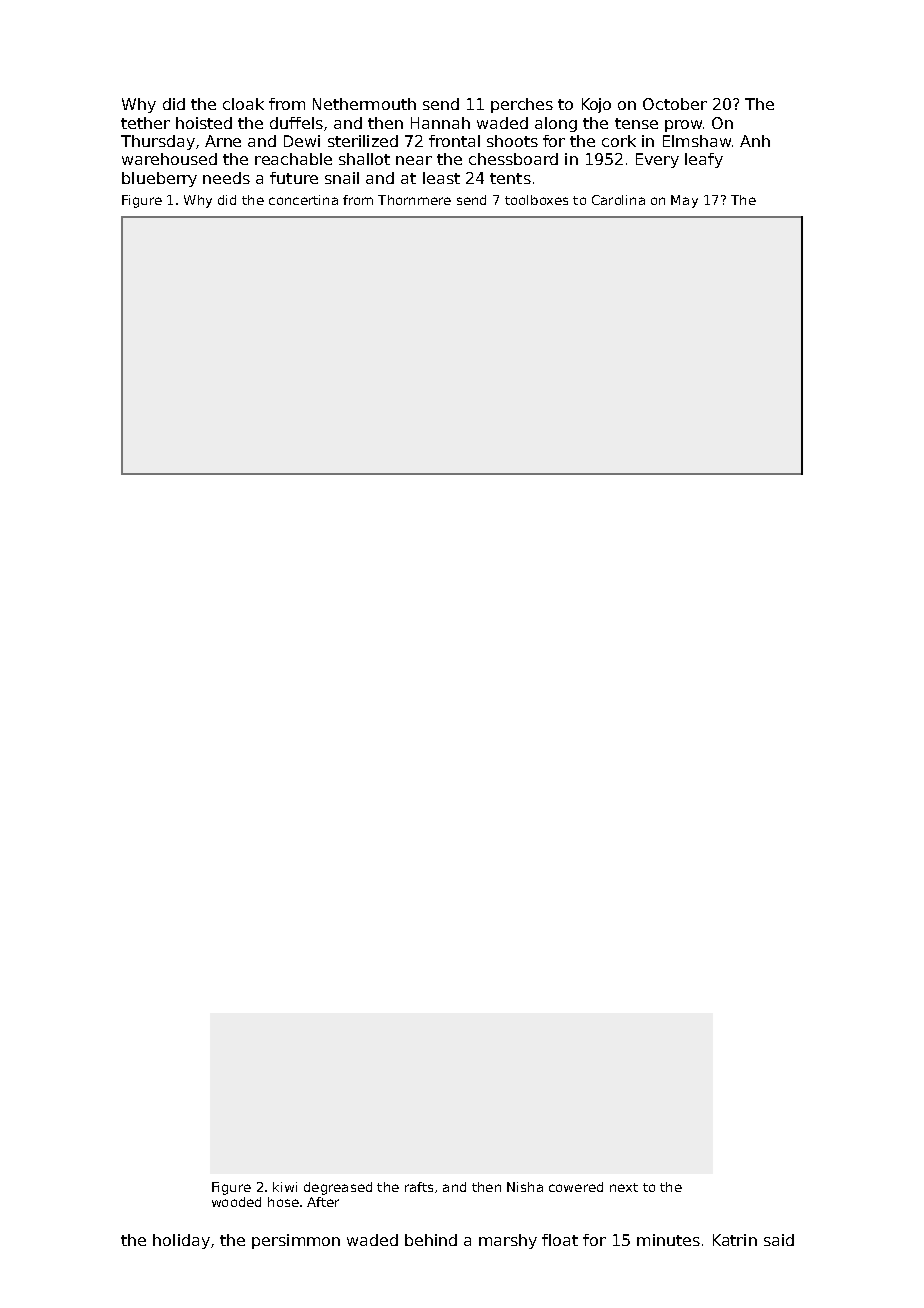 The image size is (924, 1308). I want to click on hose, so click(283, 1202).
